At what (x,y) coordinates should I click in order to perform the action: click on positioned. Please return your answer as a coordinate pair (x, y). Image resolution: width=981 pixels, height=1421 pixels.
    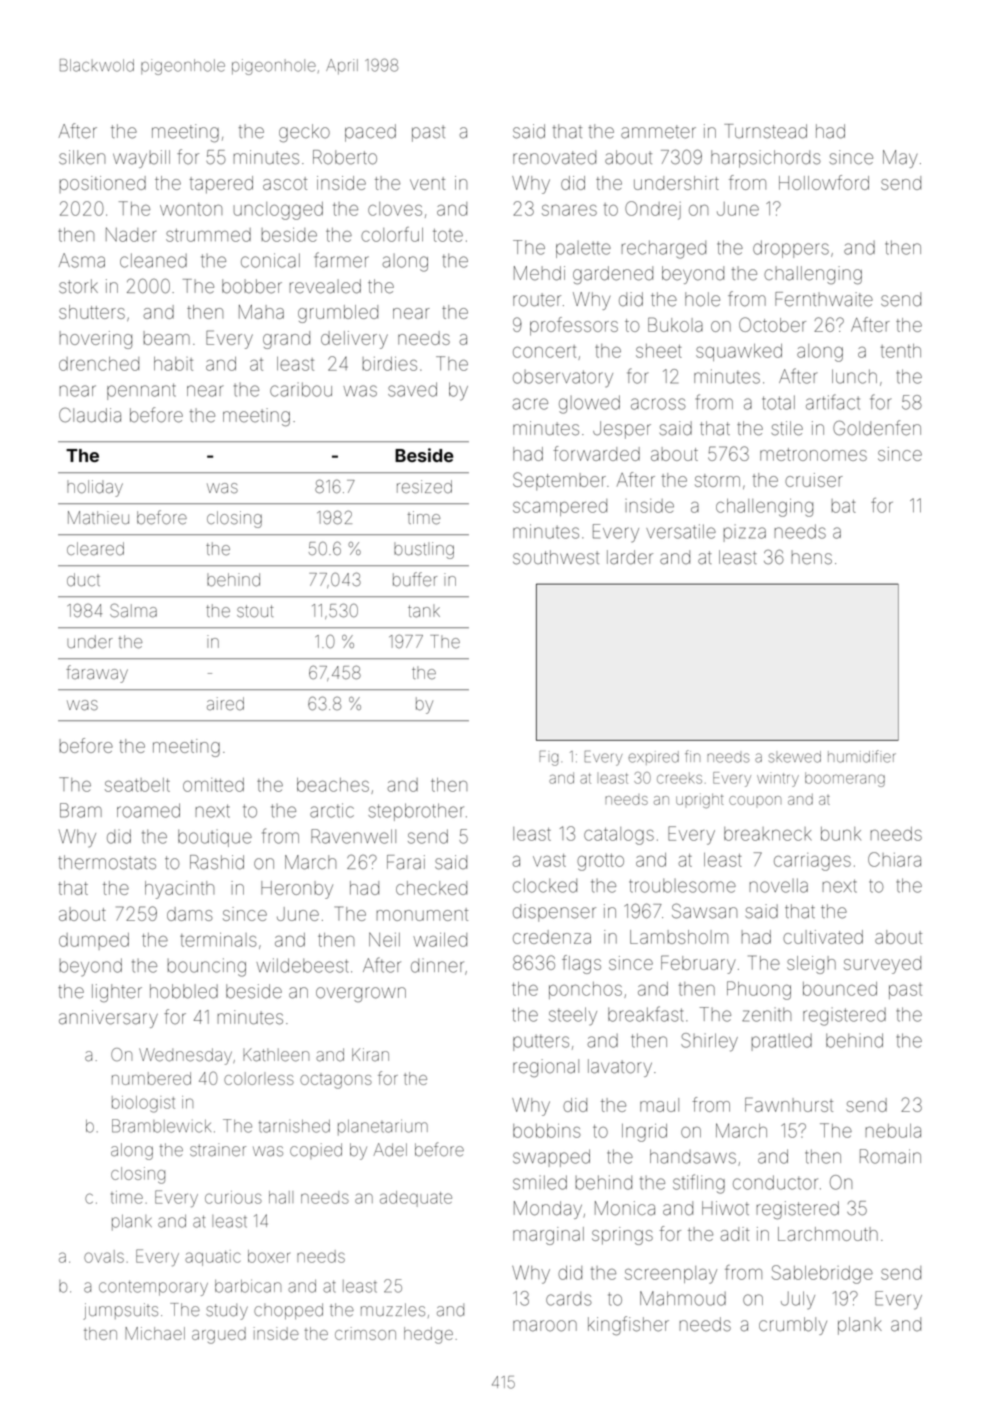
    Looking at the image, I should click on (103, 184).
